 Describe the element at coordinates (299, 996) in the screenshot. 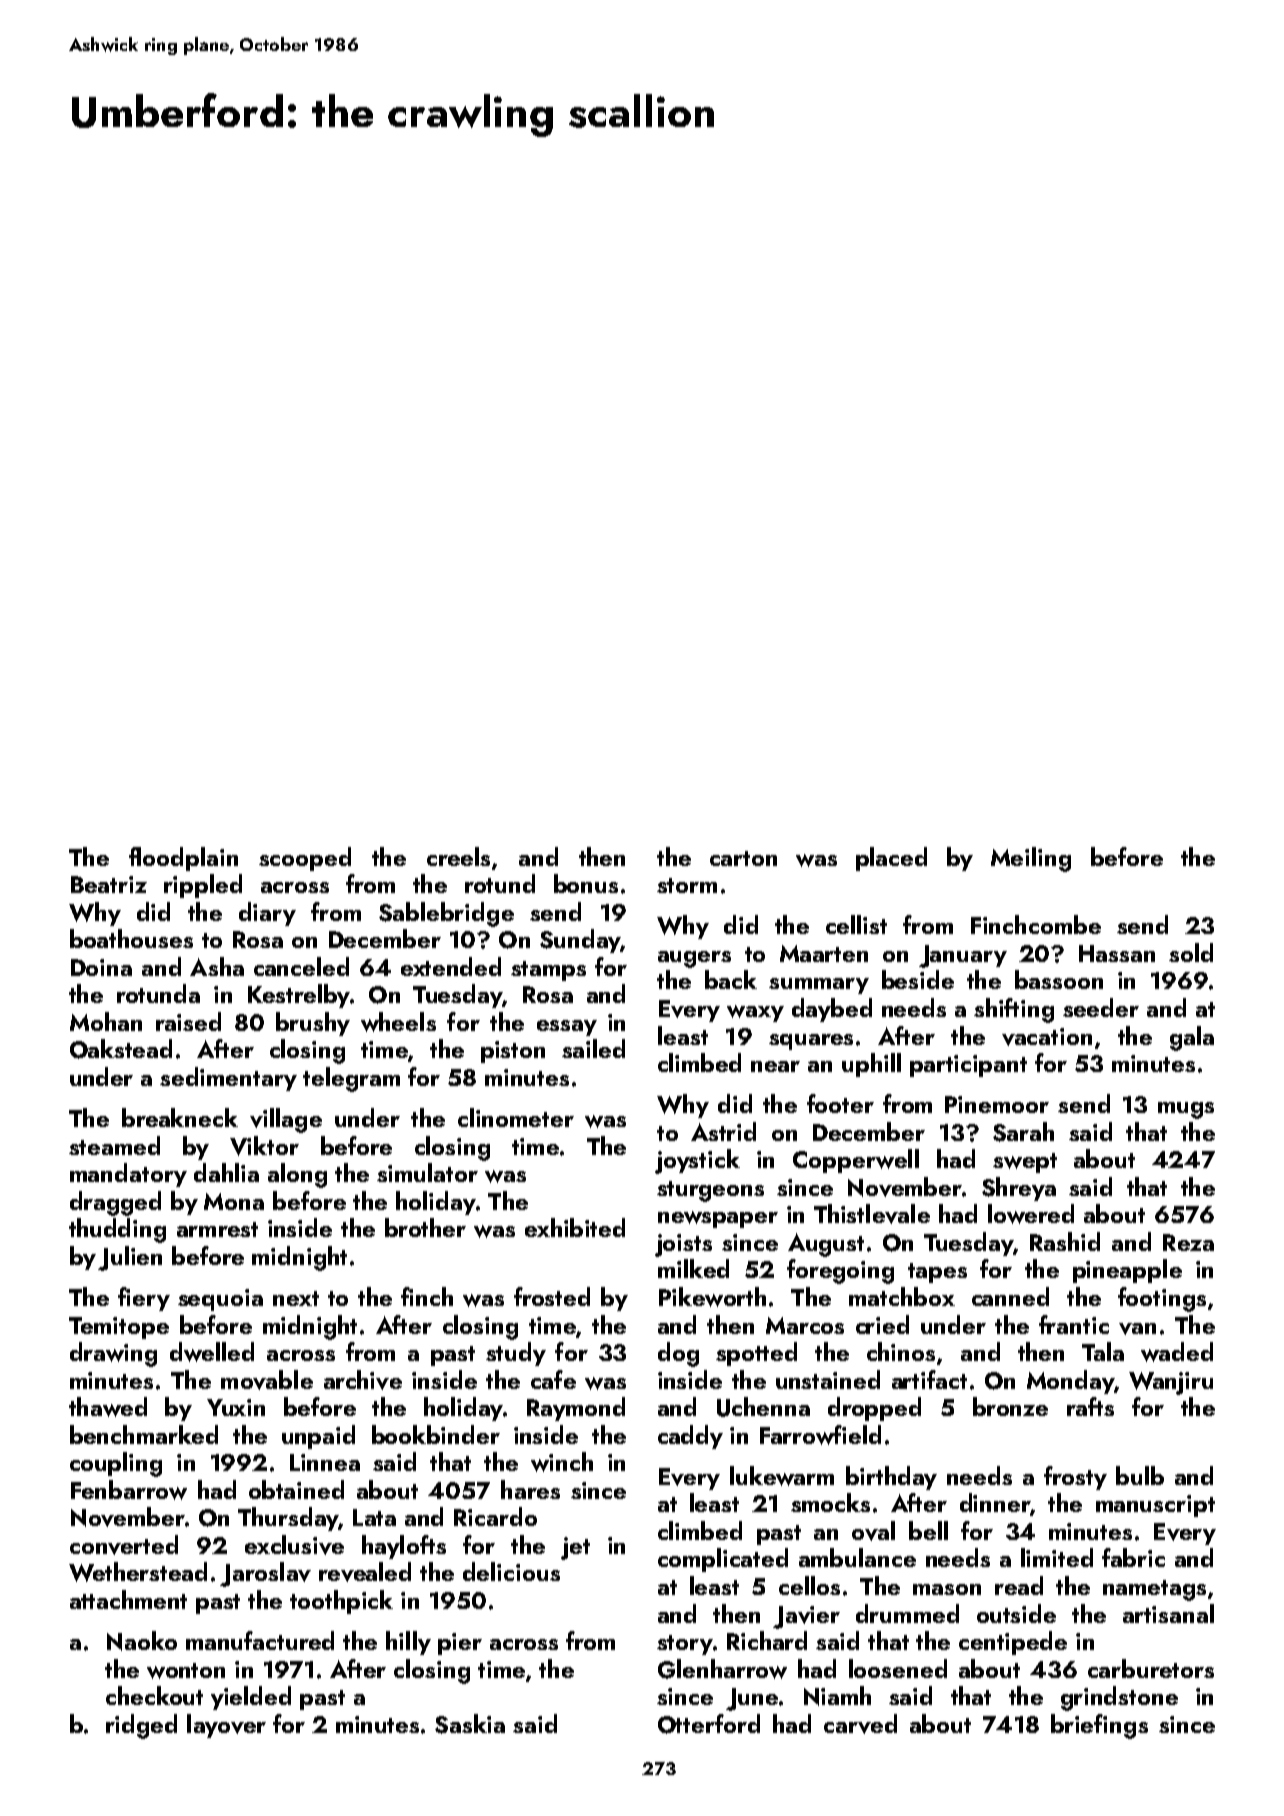

I see `Kestrelby` at that location.
